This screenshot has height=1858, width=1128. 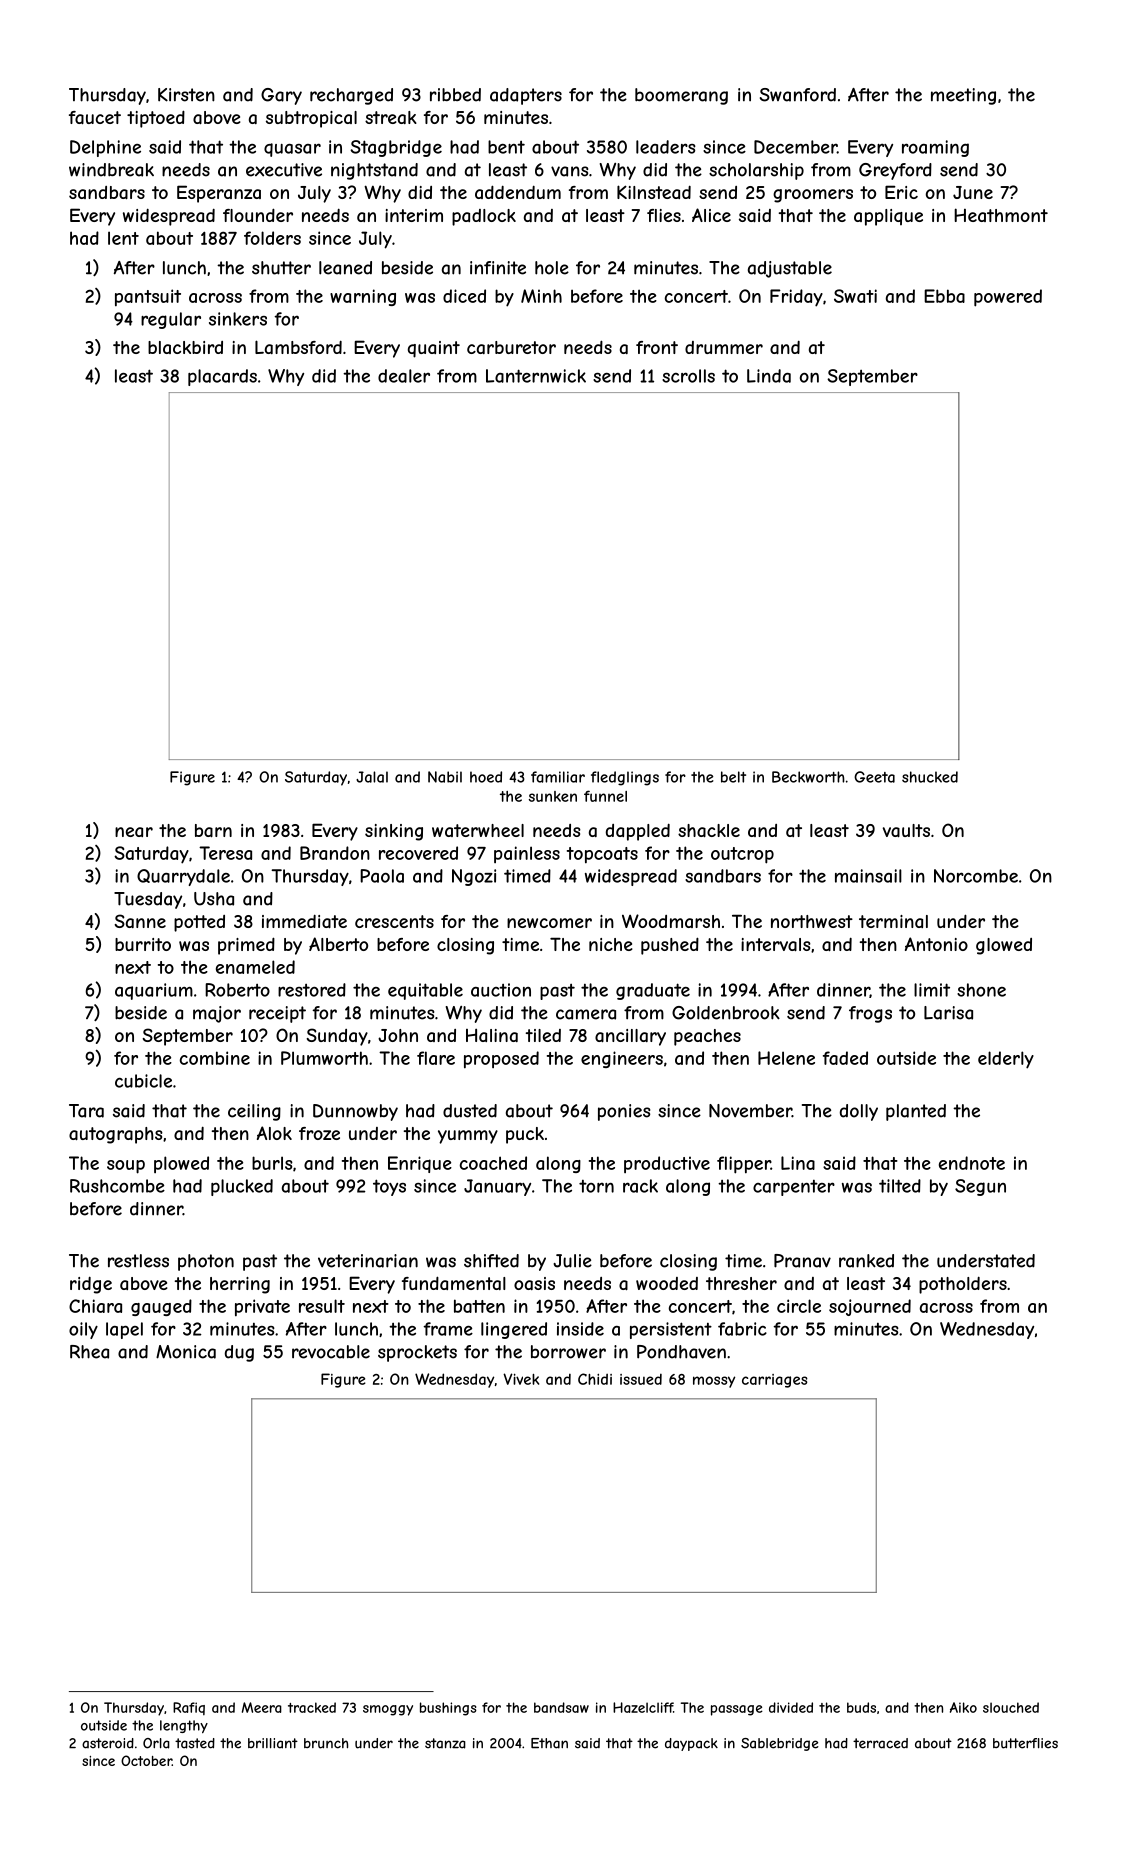 I want to click on powered, so click(x=1008, y=298).
